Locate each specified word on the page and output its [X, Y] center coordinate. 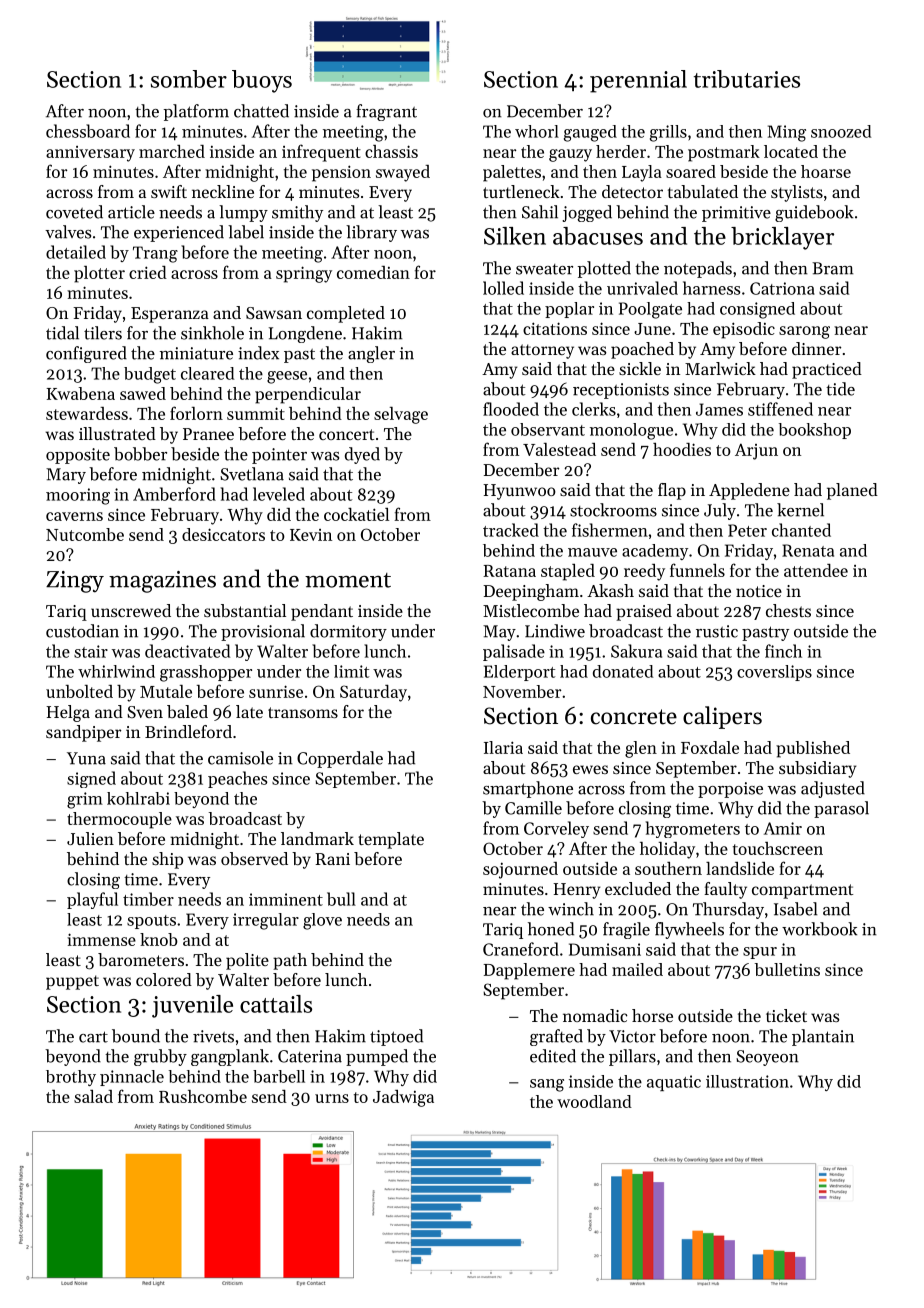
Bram [832, 268]
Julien [90, 838]
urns [332, 1098]
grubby [160, 1057]
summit [256, 413]
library [371, 233]
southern [668, 868]
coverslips [774, 673]
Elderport [519, 673]
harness [711, 288]
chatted [261, 111]
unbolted [79, 691]
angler [371, 354]
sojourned [520, 870]
